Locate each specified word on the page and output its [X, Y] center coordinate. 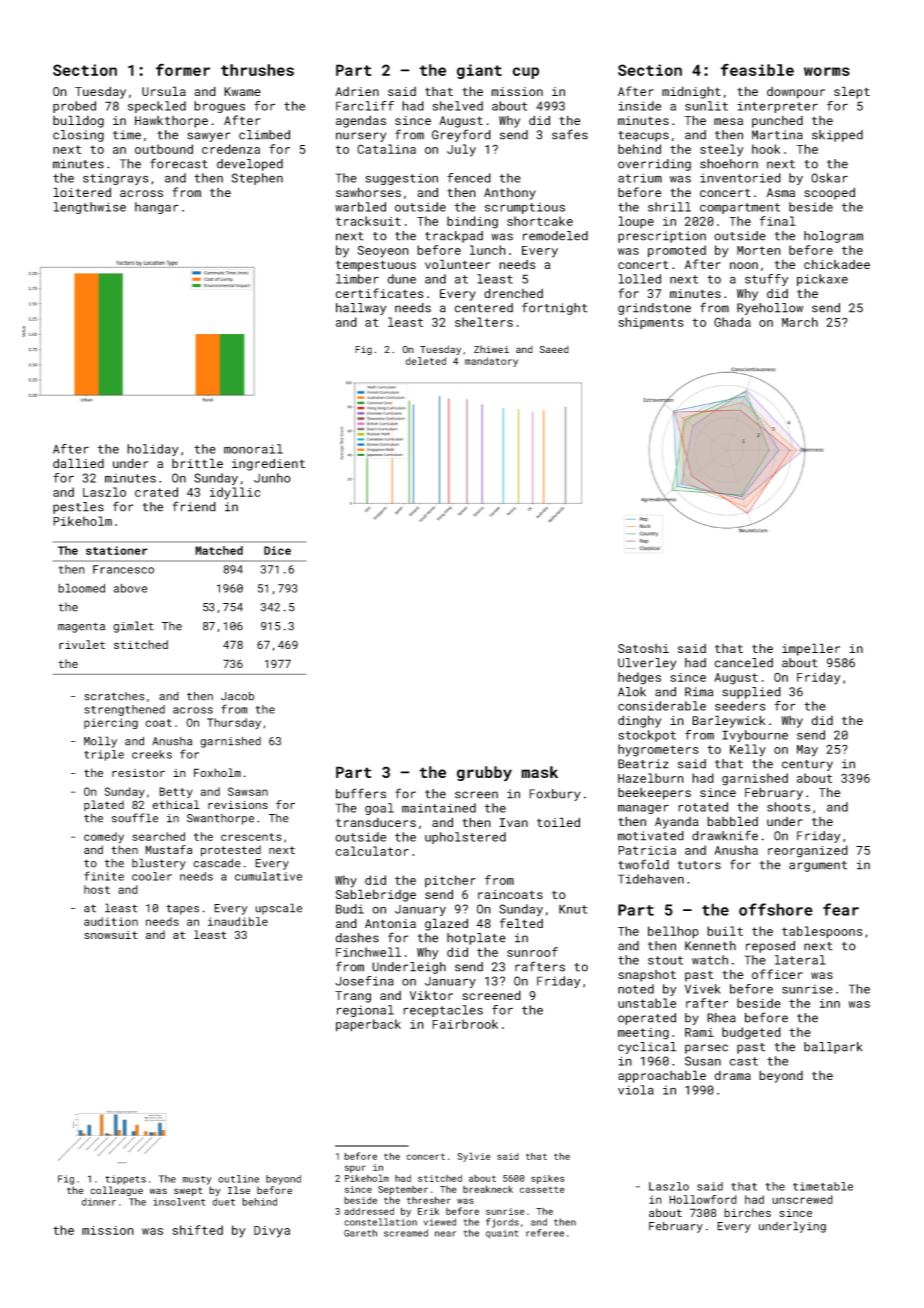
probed [74, 107]
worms [827, 71]
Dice [277, 550]
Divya [272, 1232]
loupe [636, 222]
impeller [811, 649]
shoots [788, 807]
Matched [219, 550]
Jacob [237, 696]
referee [545, 1233]
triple [104, 755]
